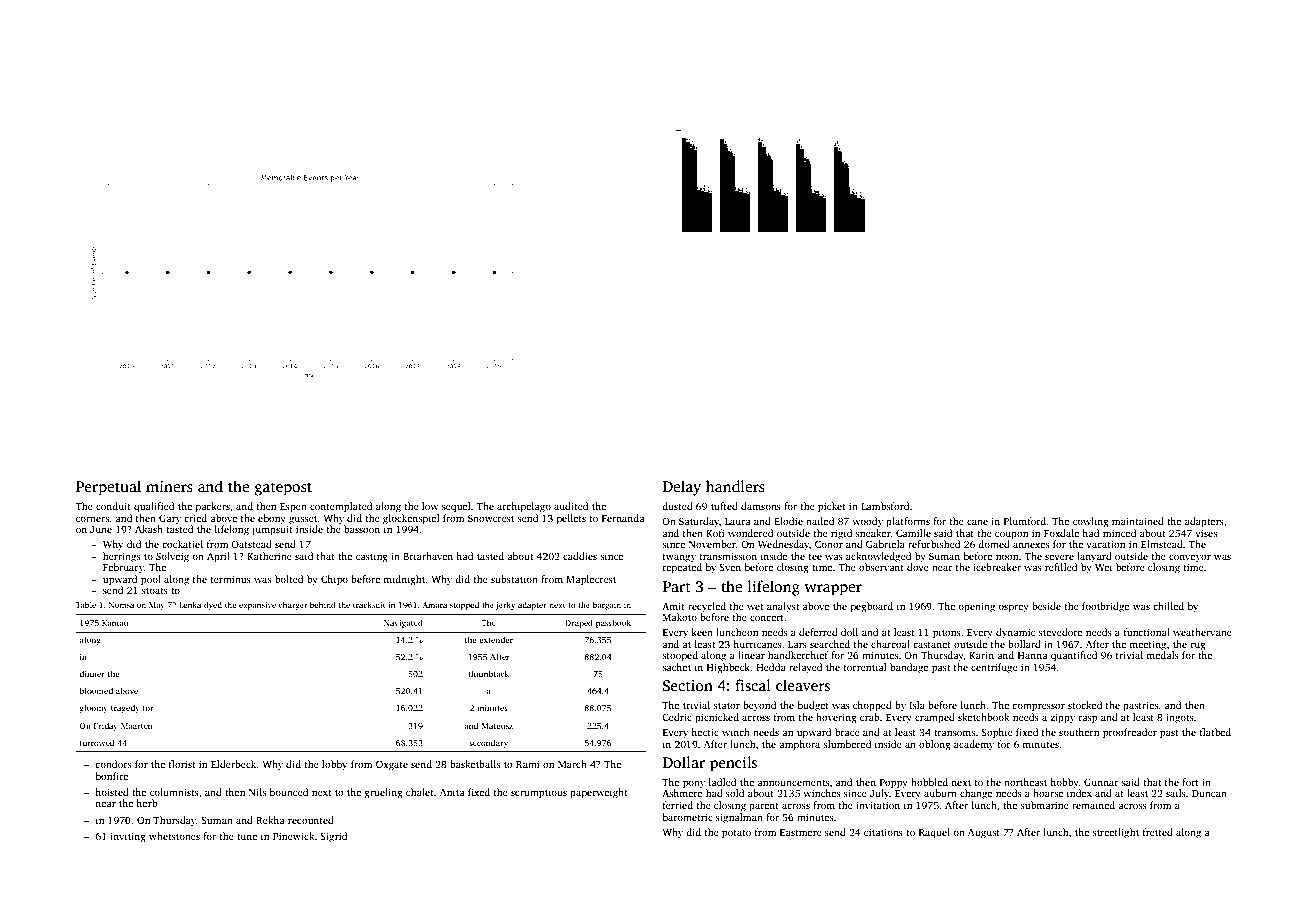 The width and height of the image is (1308, 924). What do you see at coordinates (505, 606) in the image?
I see `jerky` at bounding box center [505, 606].
